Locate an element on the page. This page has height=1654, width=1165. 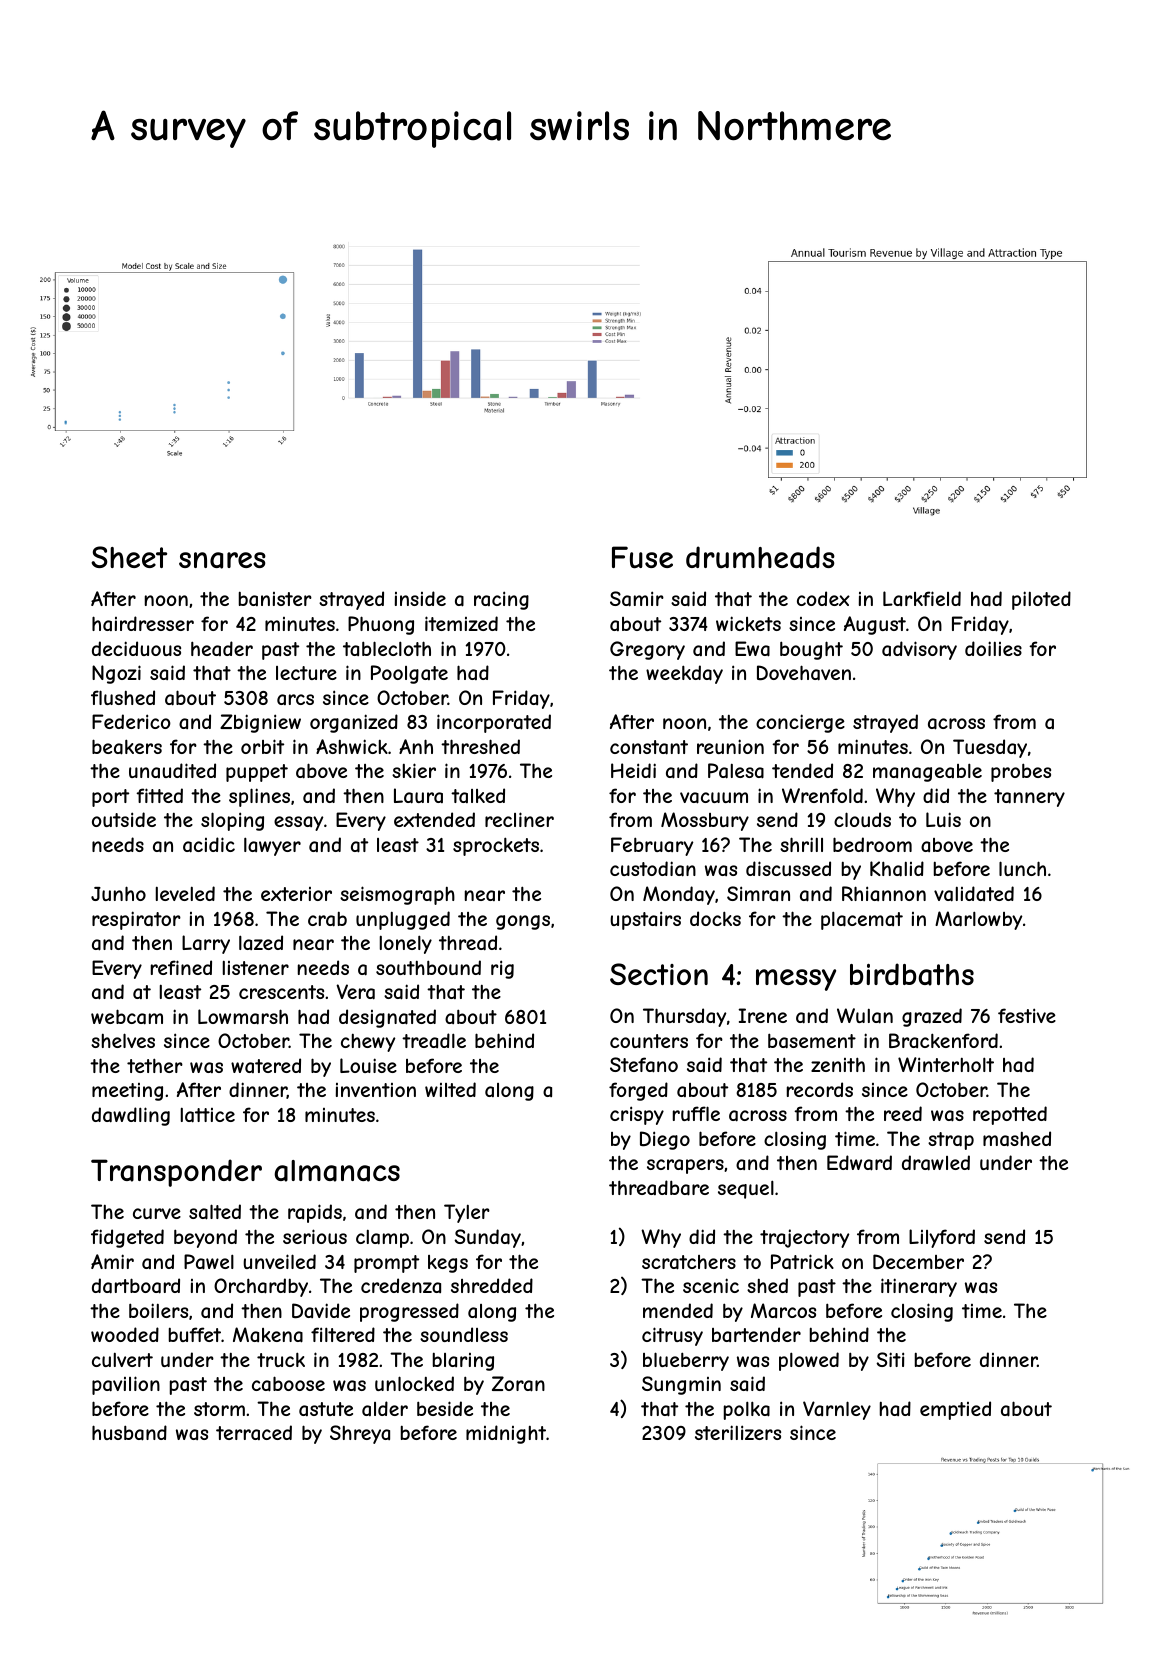
sprockets is located at coordinates (496, 846).
